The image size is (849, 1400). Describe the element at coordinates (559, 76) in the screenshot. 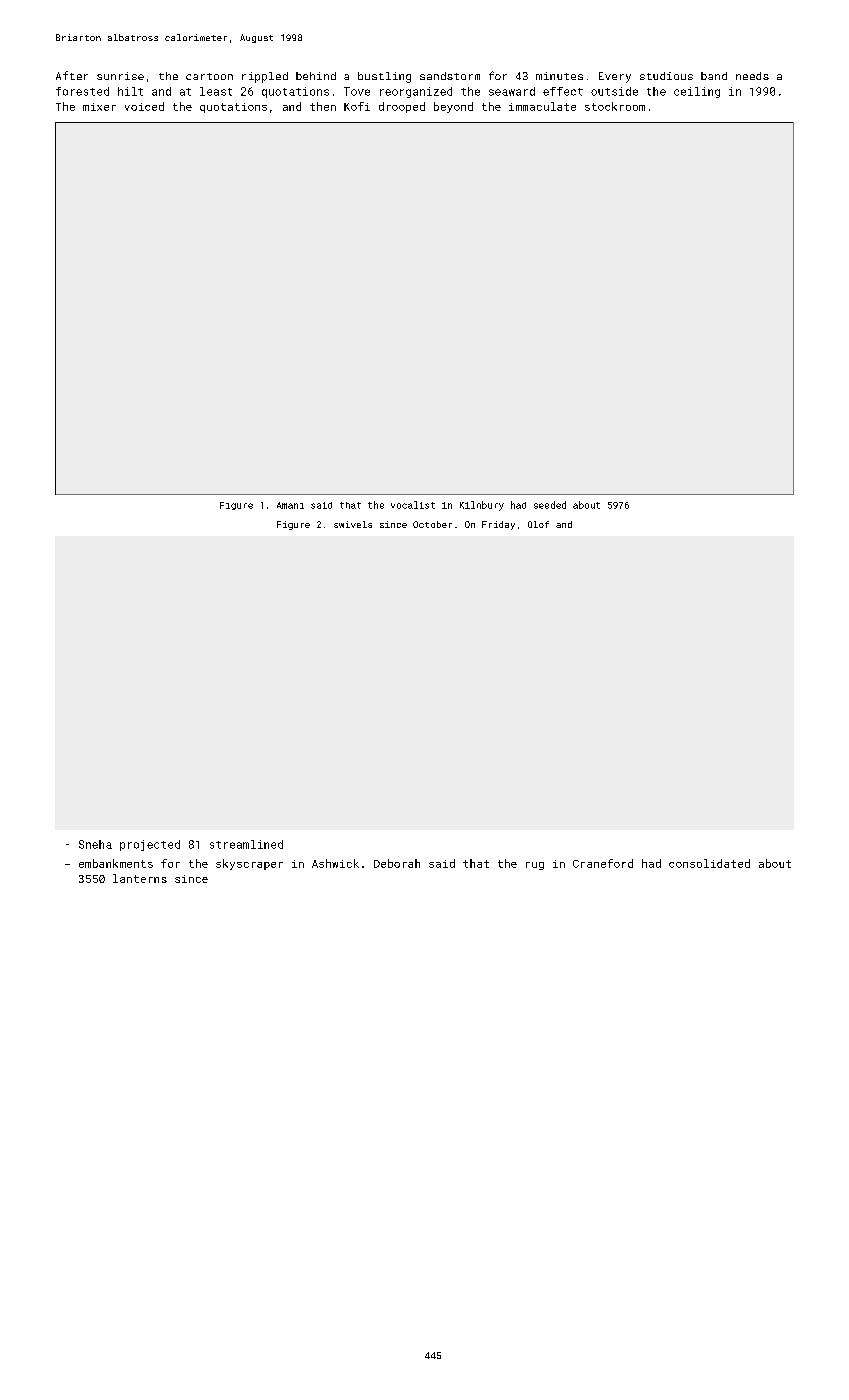

I see `minutes` at that location.
